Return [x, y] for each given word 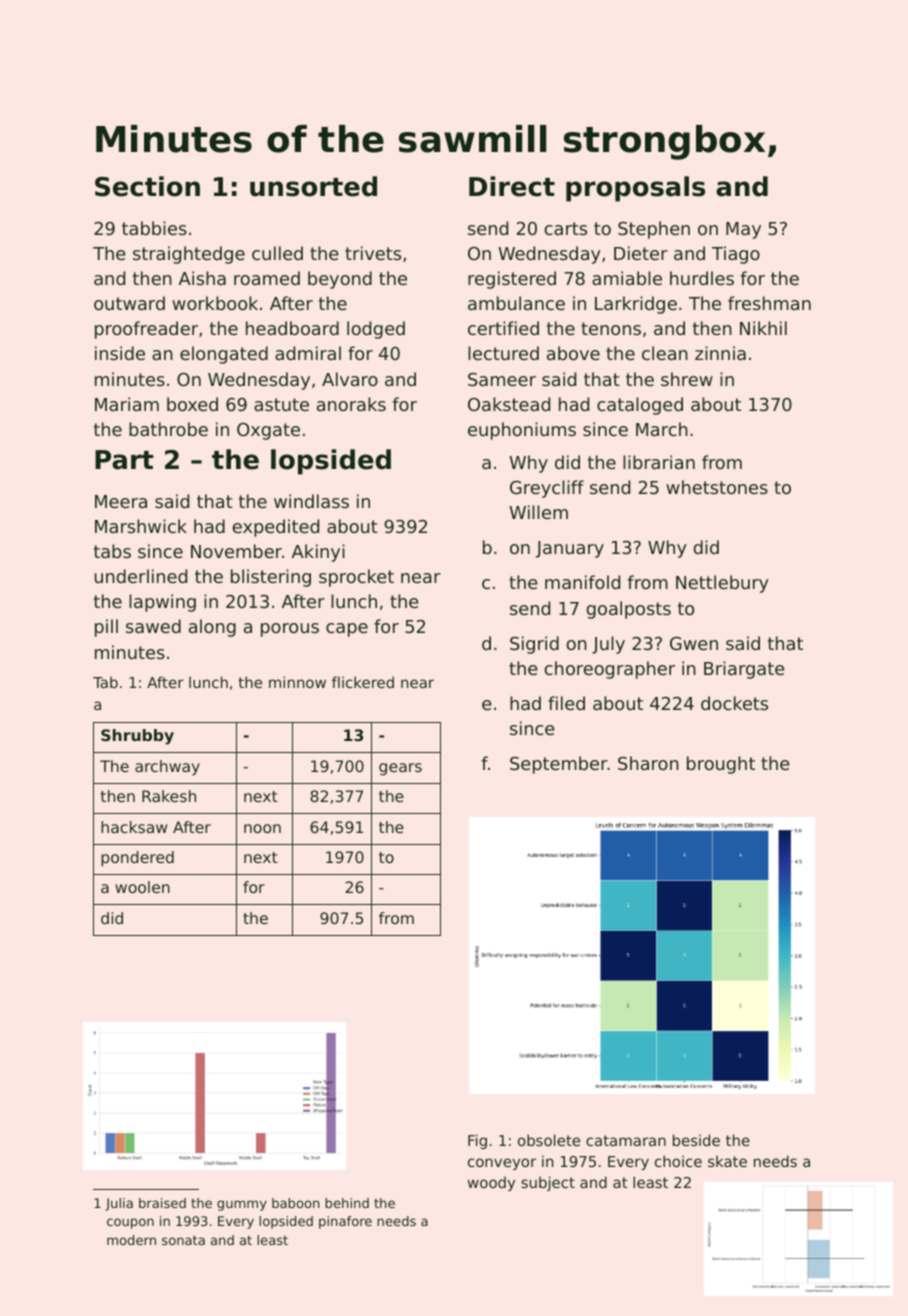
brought [721, 765]
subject [548, 1183]
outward [129, 303]
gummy [242, 1205]
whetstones [717, 487]
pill [106, 628]
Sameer [502, 379]
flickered [363, 682]
